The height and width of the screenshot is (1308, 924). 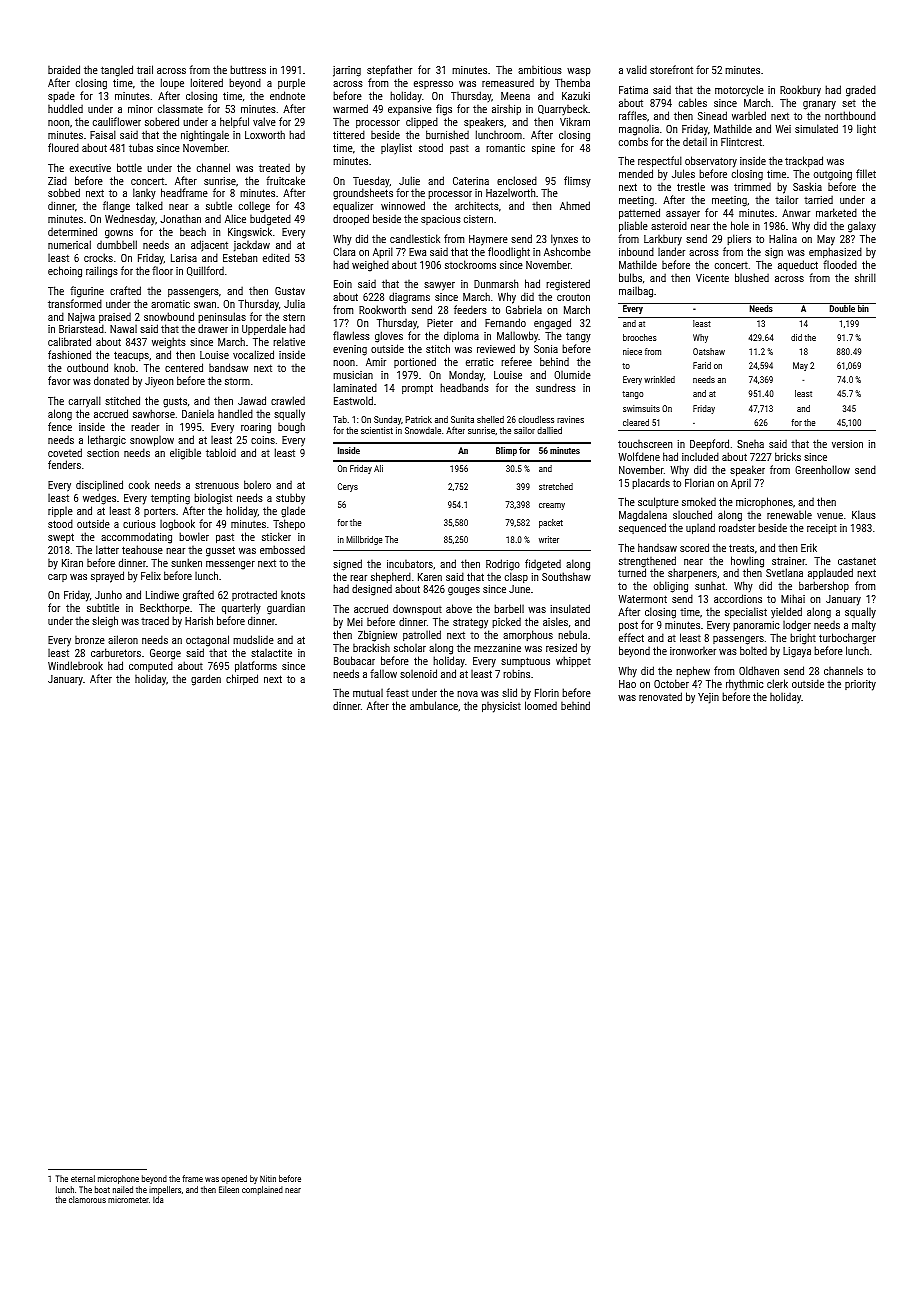 What do you see at coordinates (128, 1200) in the screenshot?
I see `micrometer` at bounding box center [128, 1200].
